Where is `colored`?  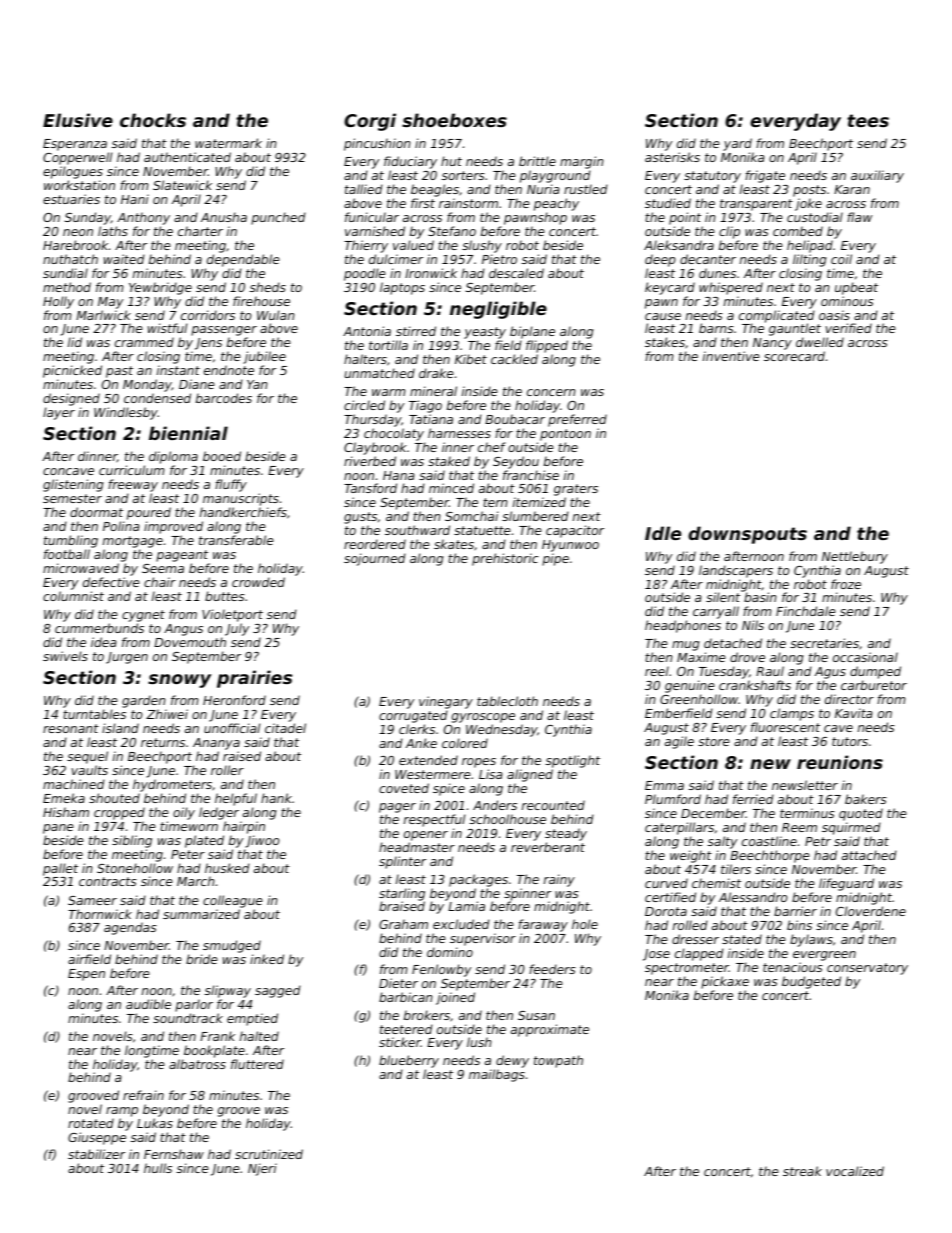 colored is located at coordinates (465, 743).
